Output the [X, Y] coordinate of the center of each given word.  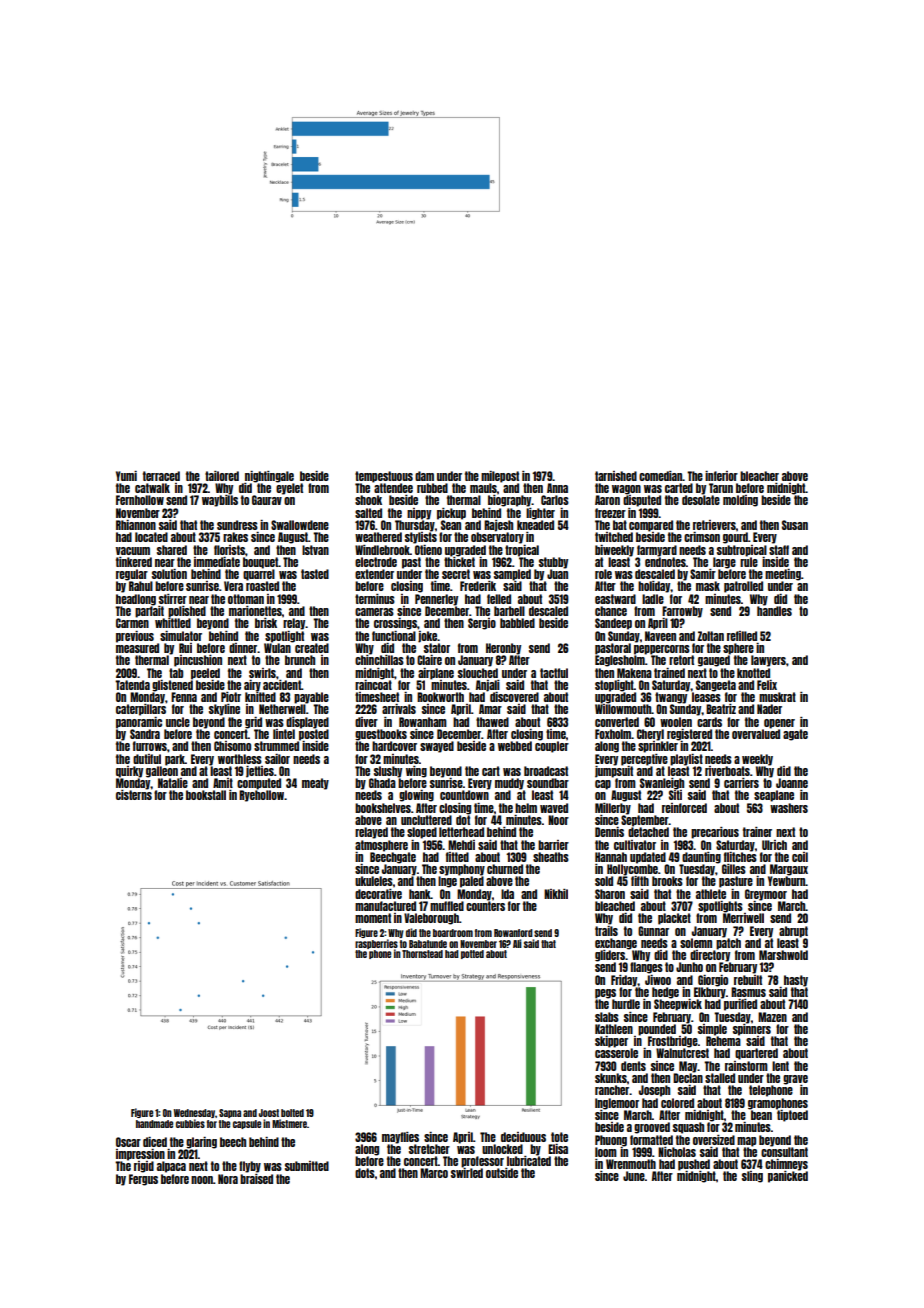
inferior [721, 476]
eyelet [289, 489]
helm [526, 808]
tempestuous [384, 477]
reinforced [684, 808]
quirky [129, 772]
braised [256, 1179]
